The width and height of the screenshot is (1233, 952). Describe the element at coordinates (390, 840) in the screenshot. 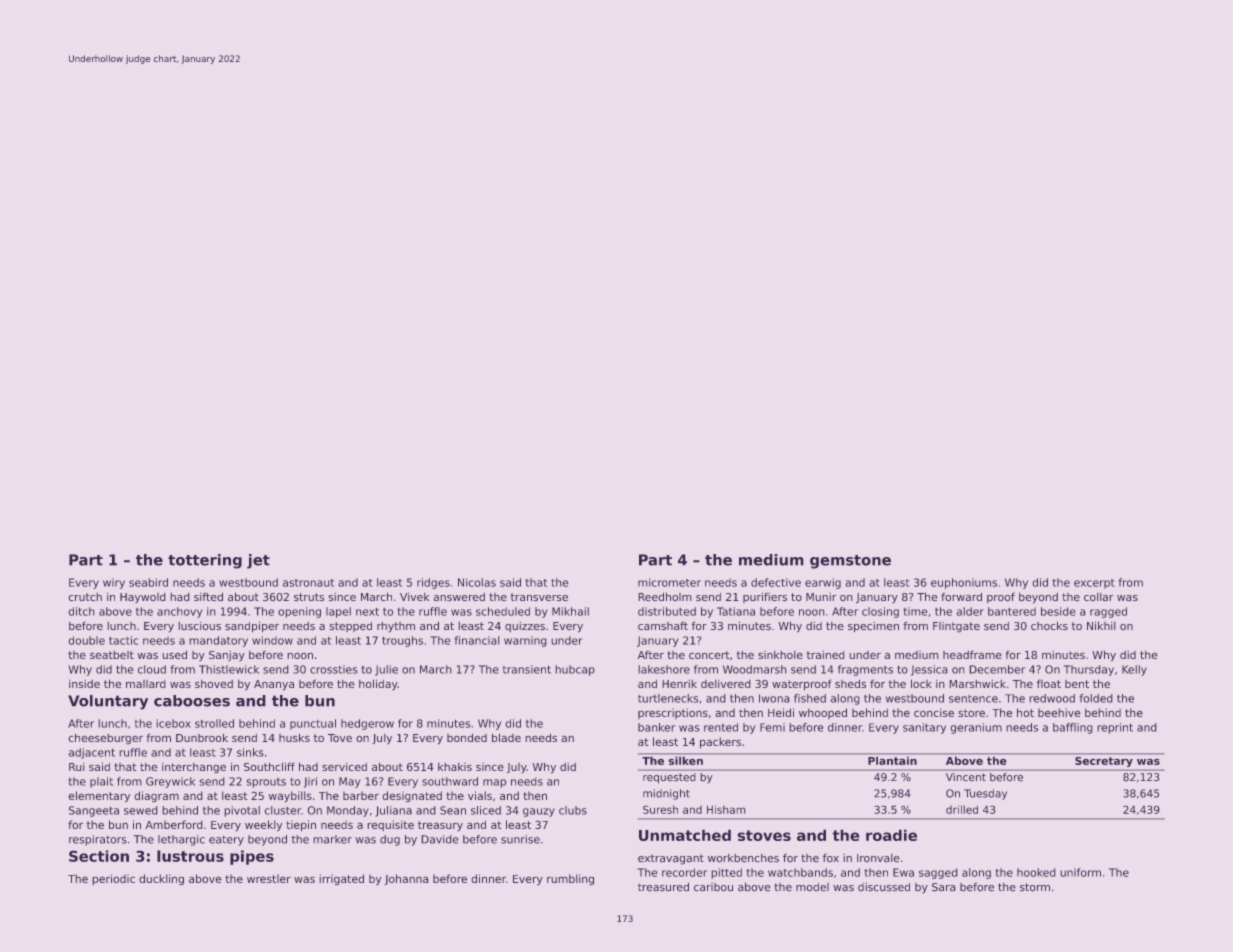

I see `dug` at that location.
